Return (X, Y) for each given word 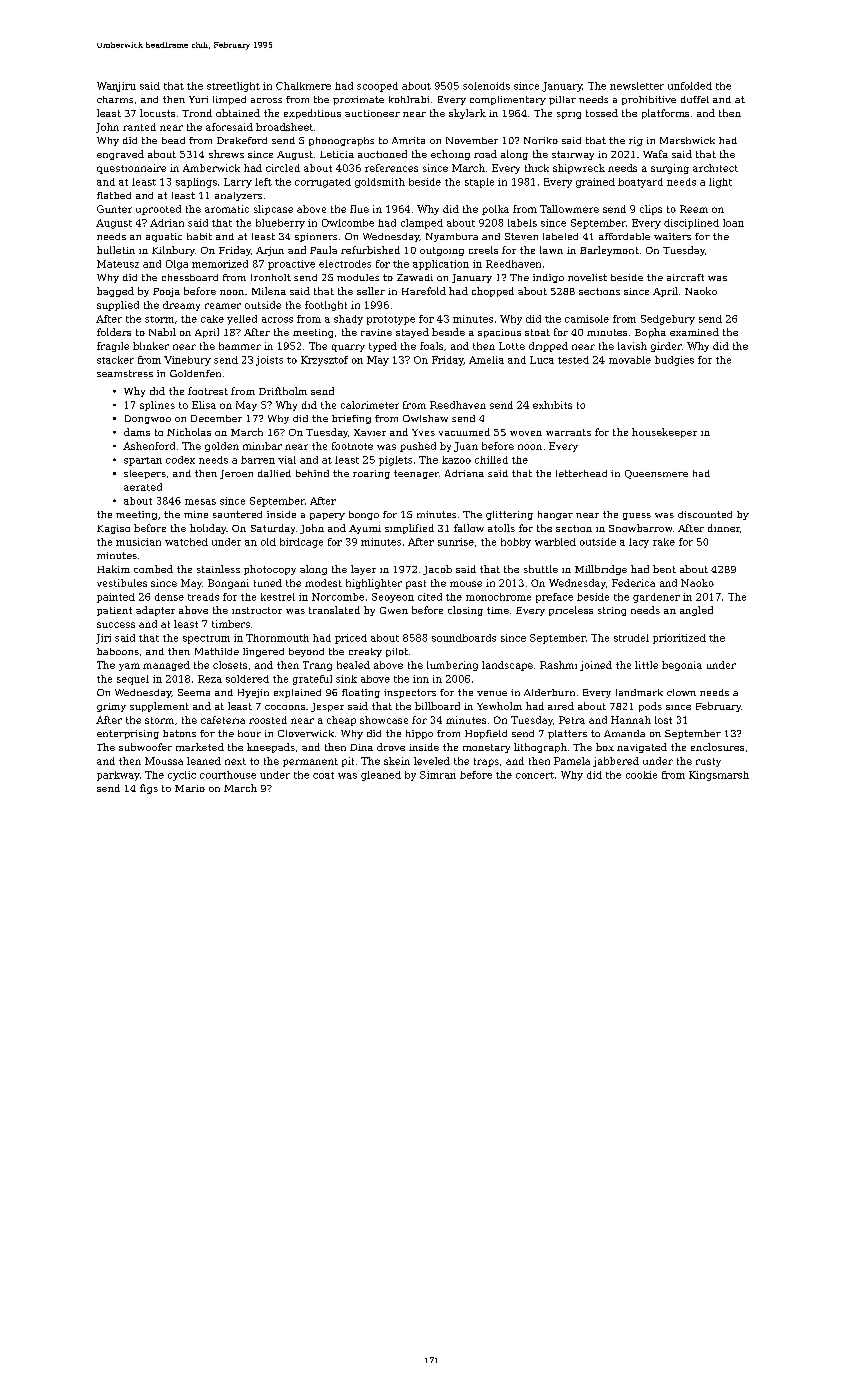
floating (361, 693)
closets (230, 665)
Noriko (541, 140)
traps (486, 762)
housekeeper (664, 433)
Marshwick (687, 140)
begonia (682, 666)
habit (199, 236)
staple (479, 183)
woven (526, 433)
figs (149, 789)
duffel (695, 99)
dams (137, 432)
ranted (139, 127)
